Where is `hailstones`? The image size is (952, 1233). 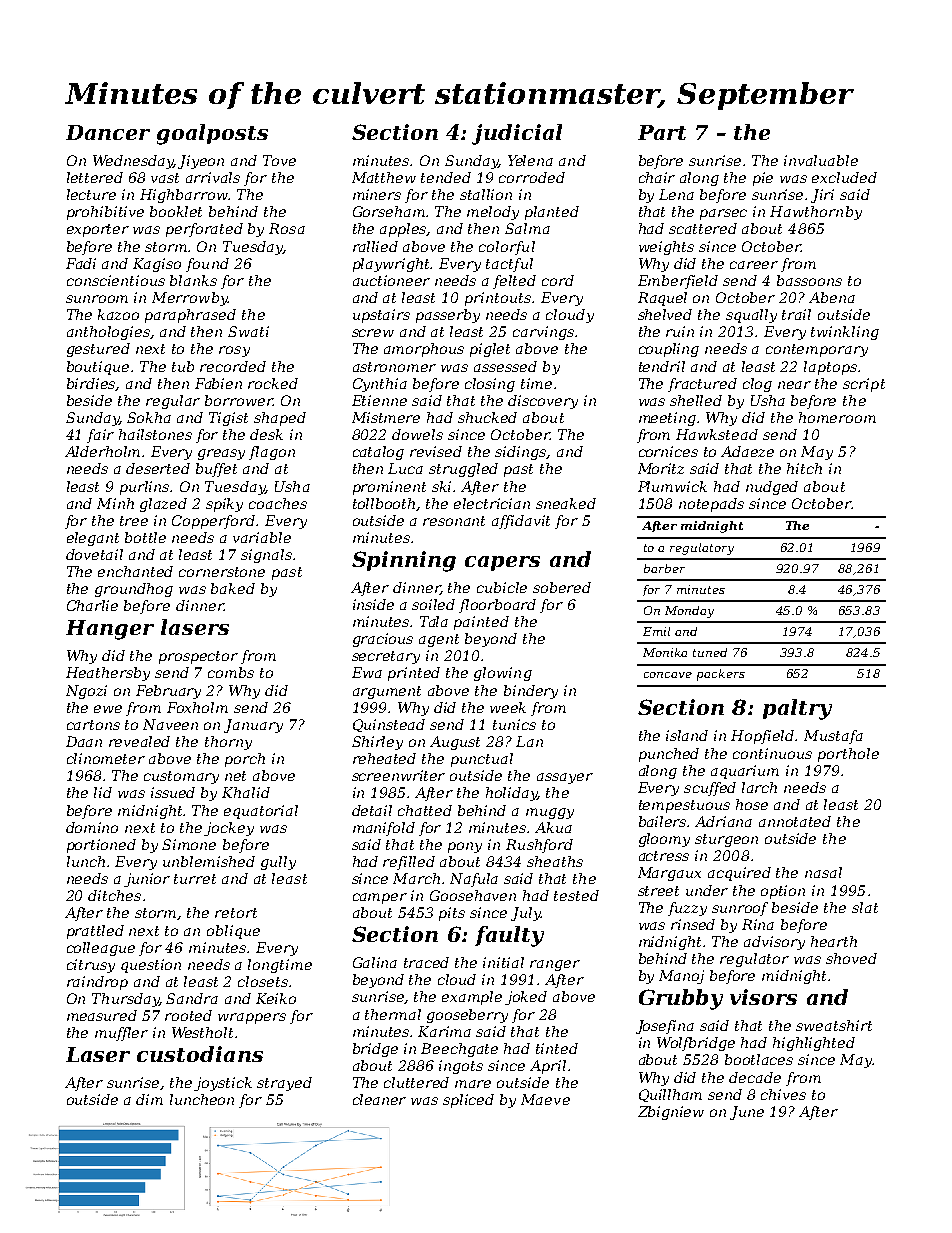
hailstones is located at coordinates (155, 434).
